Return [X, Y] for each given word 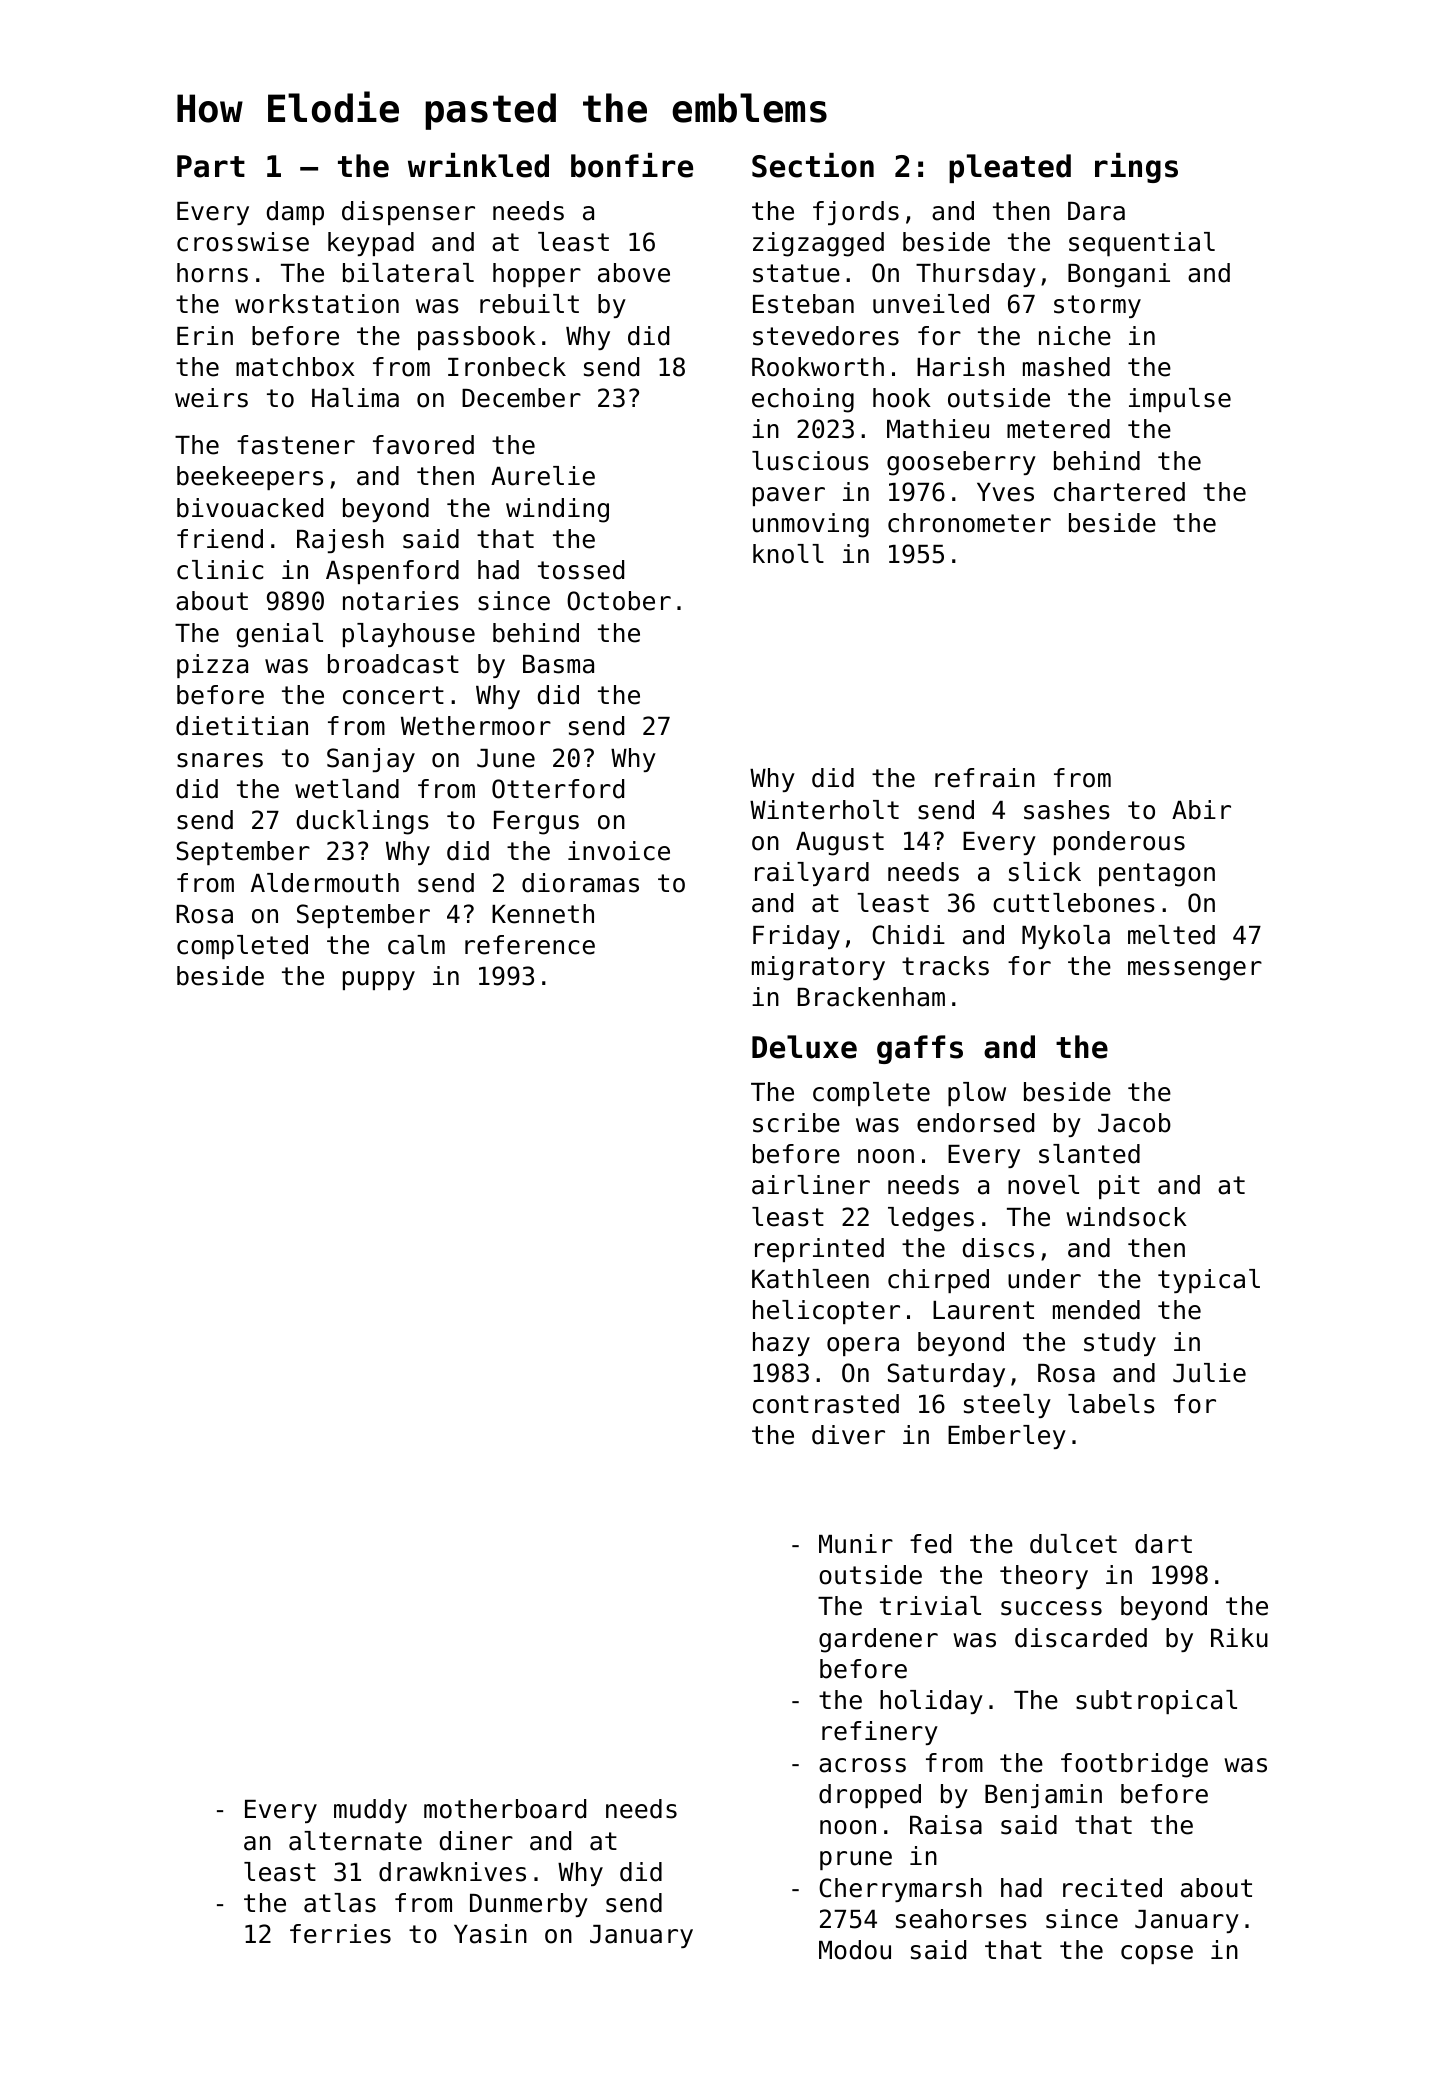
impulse [1180, 400]
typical [1209, 1281]
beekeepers [250, 478]
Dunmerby [529, 1905]
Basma [558, 664]
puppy [379, 980]
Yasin [490, 1934]
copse [1157, 1954]
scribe [796, 1123]
